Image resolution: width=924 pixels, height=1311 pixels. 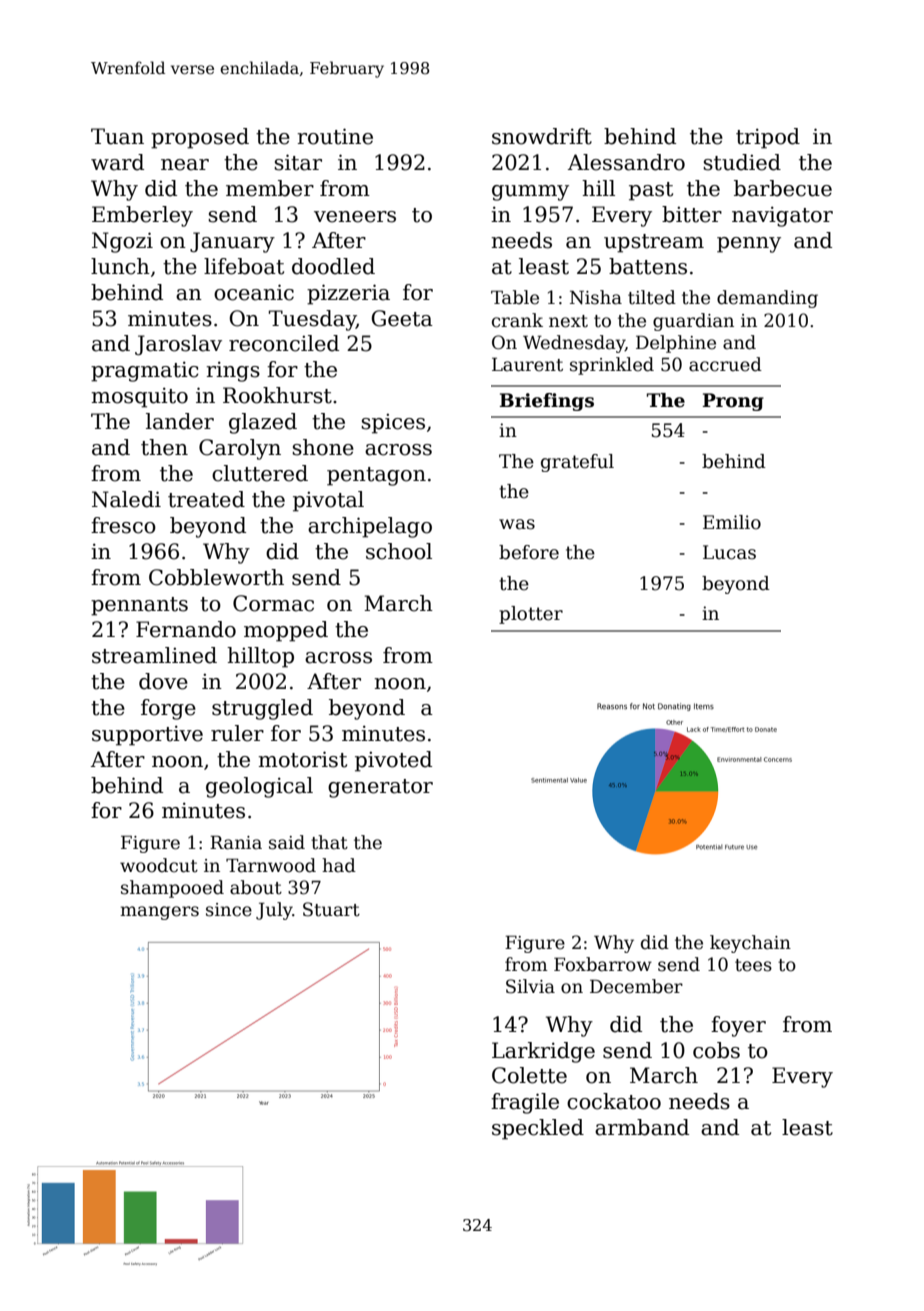 What do you see at coordinates (355, 217) in the screenshot?
I see `veneers` at bounding box center [355, 217].
